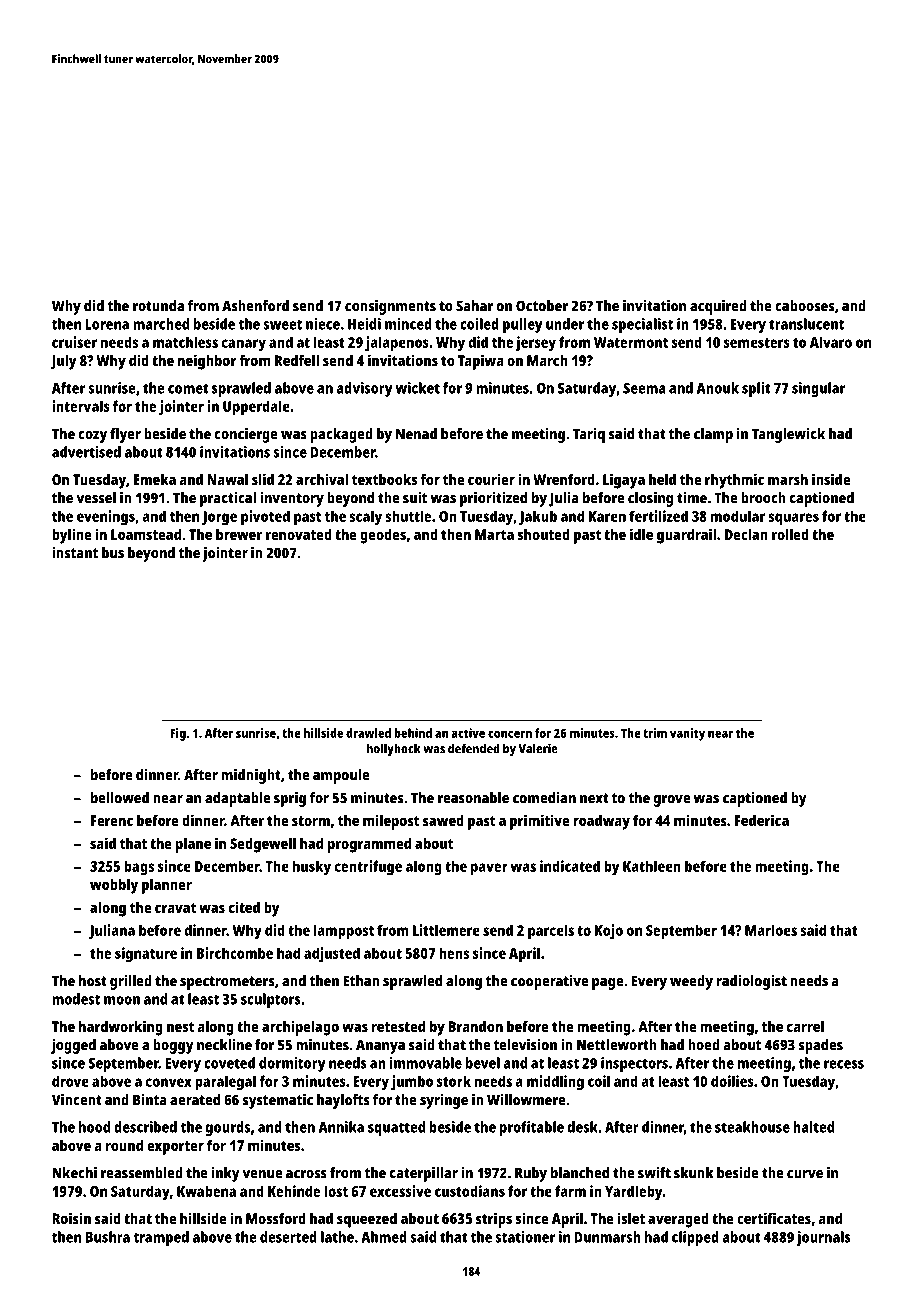 The width and height of the page is (924, 1308). Describe the element at coordinates (107, 324) in the page. I see `Lorena` at that location.
